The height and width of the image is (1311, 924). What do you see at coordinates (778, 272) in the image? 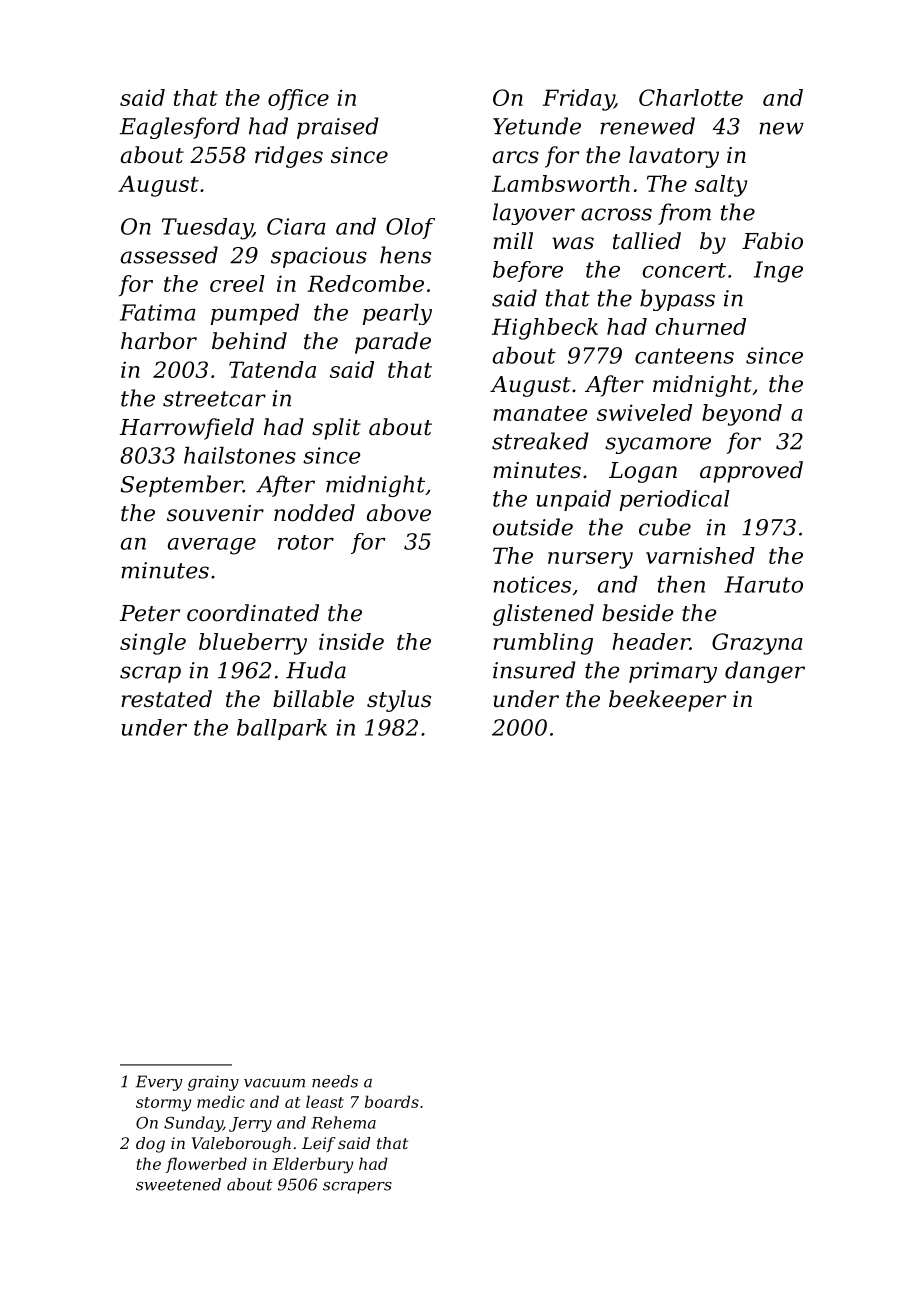
I see `Inge` at bounding box center [778, 272].
